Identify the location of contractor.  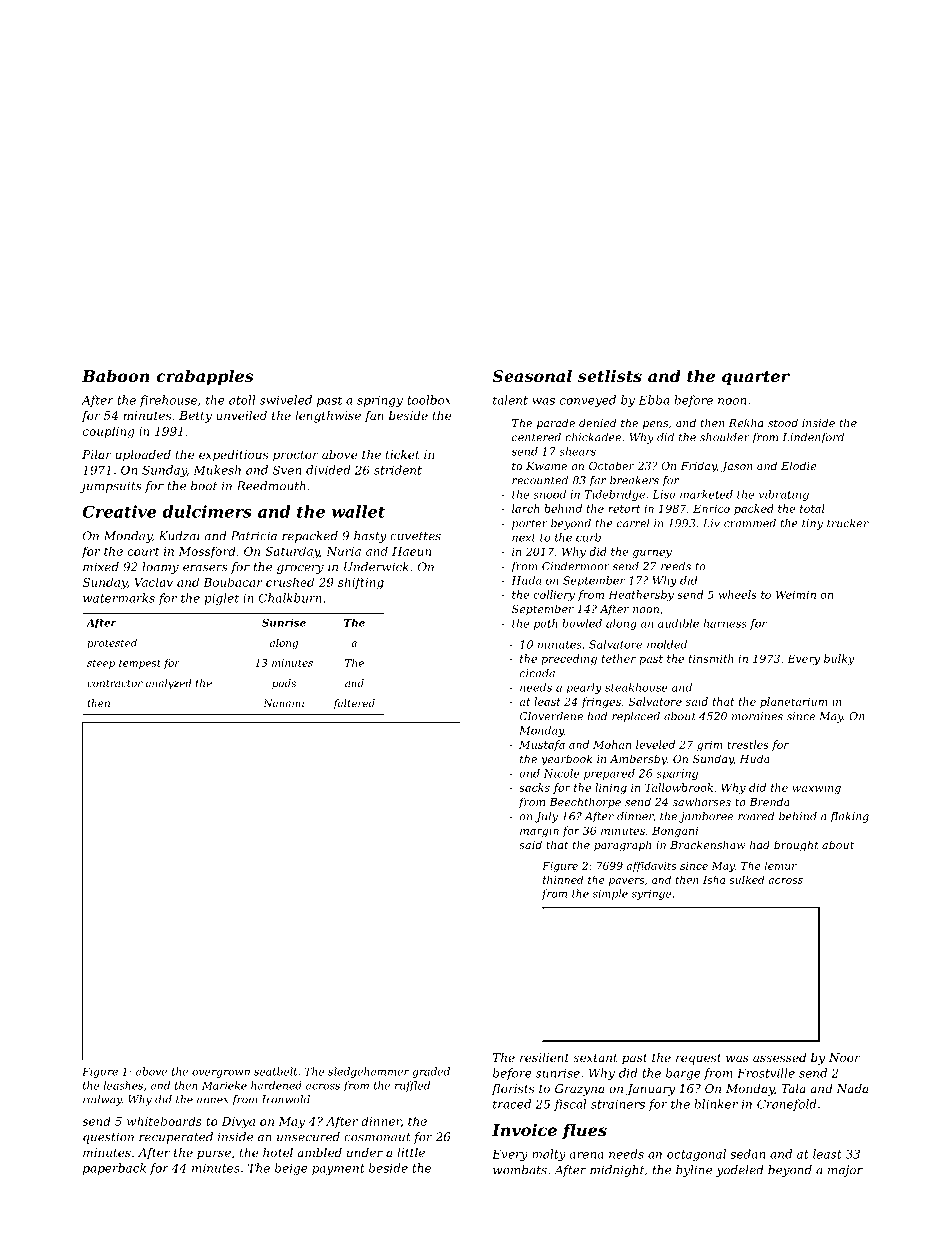
(115, 683).
